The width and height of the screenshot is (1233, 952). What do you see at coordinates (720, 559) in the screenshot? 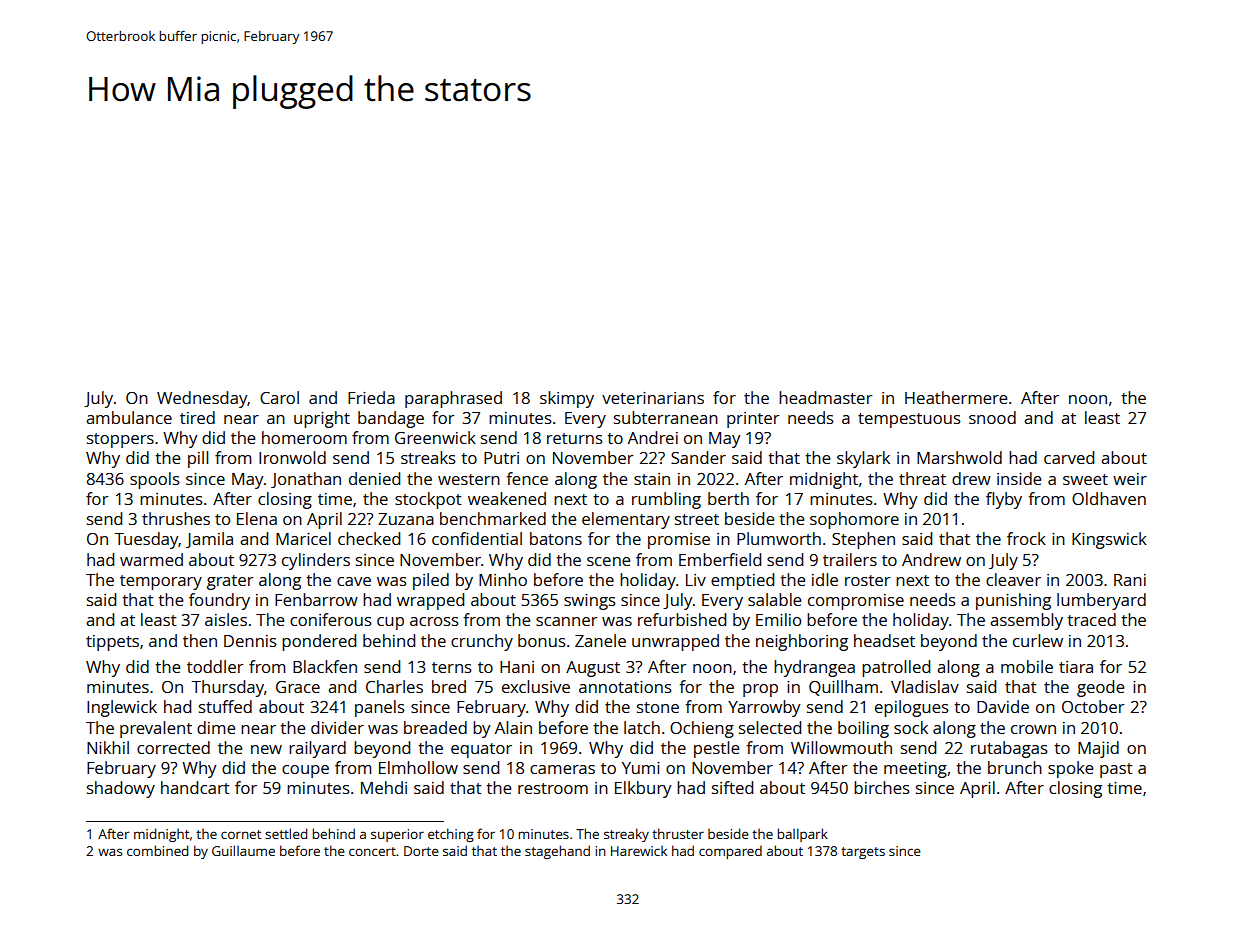
I see `Emberfield` at bounding box center [720, 559].
